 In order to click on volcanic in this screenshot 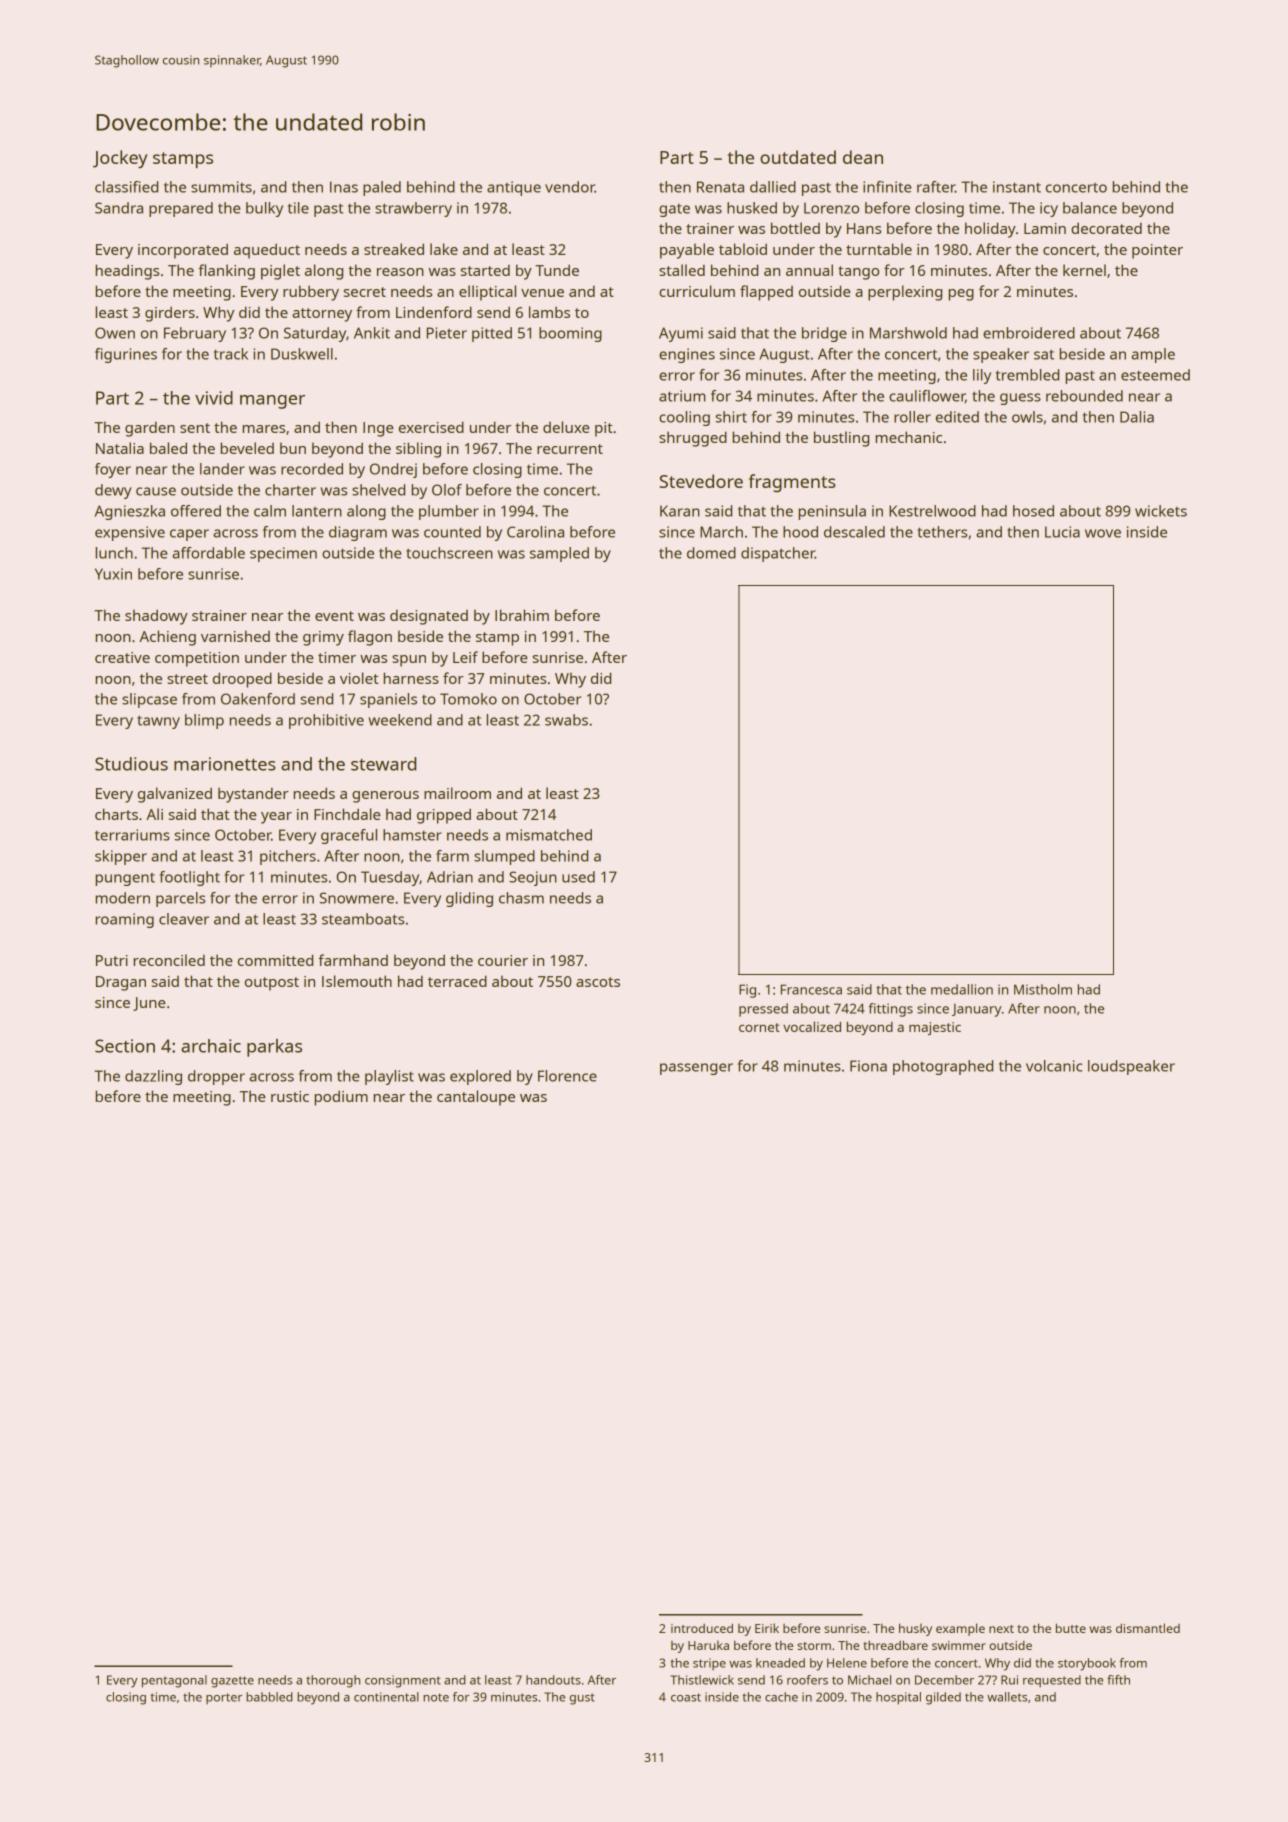, I will do `click(1054, 1066)`.
